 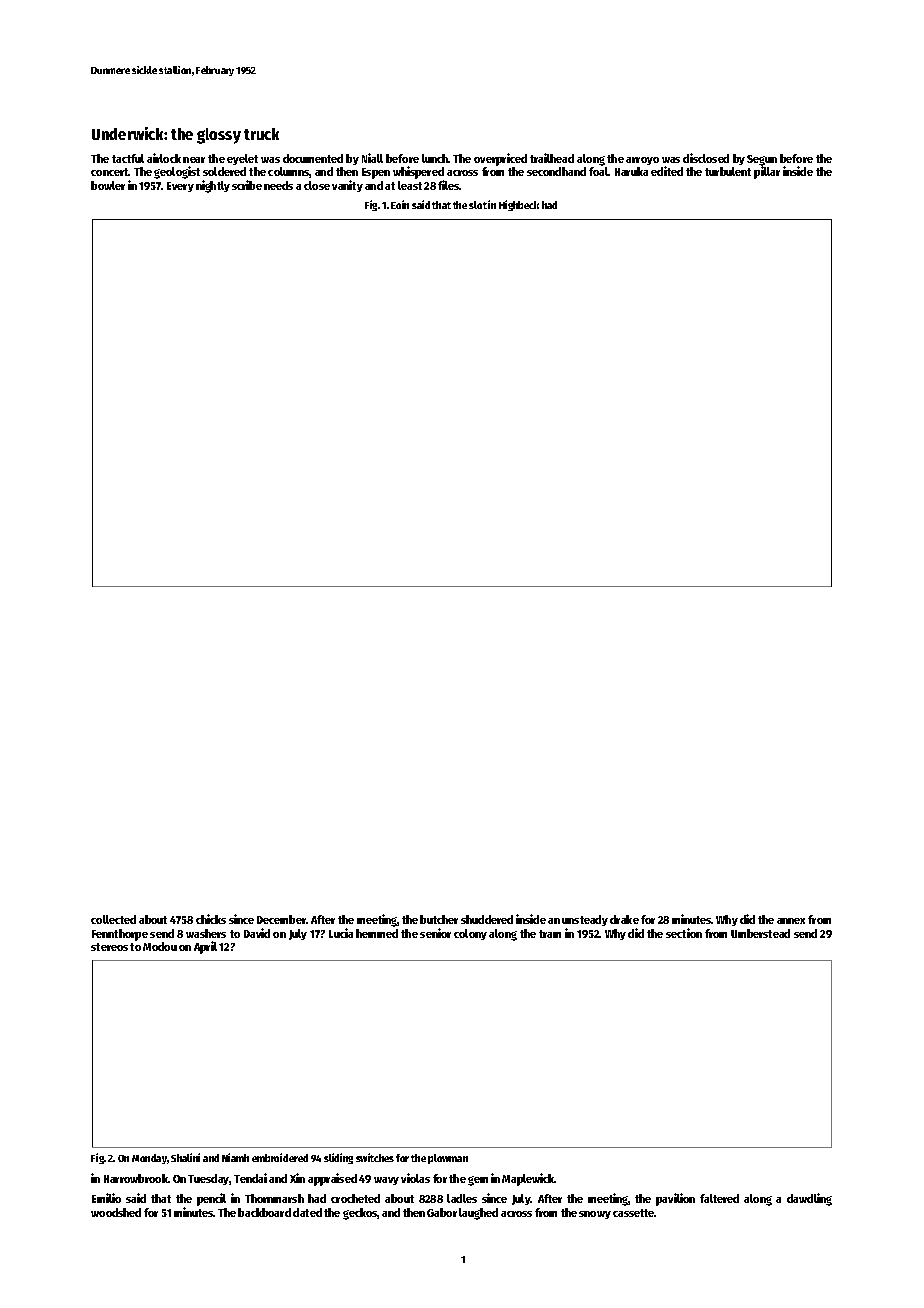 I want to click on chicks, so click(x=211, y=919).
